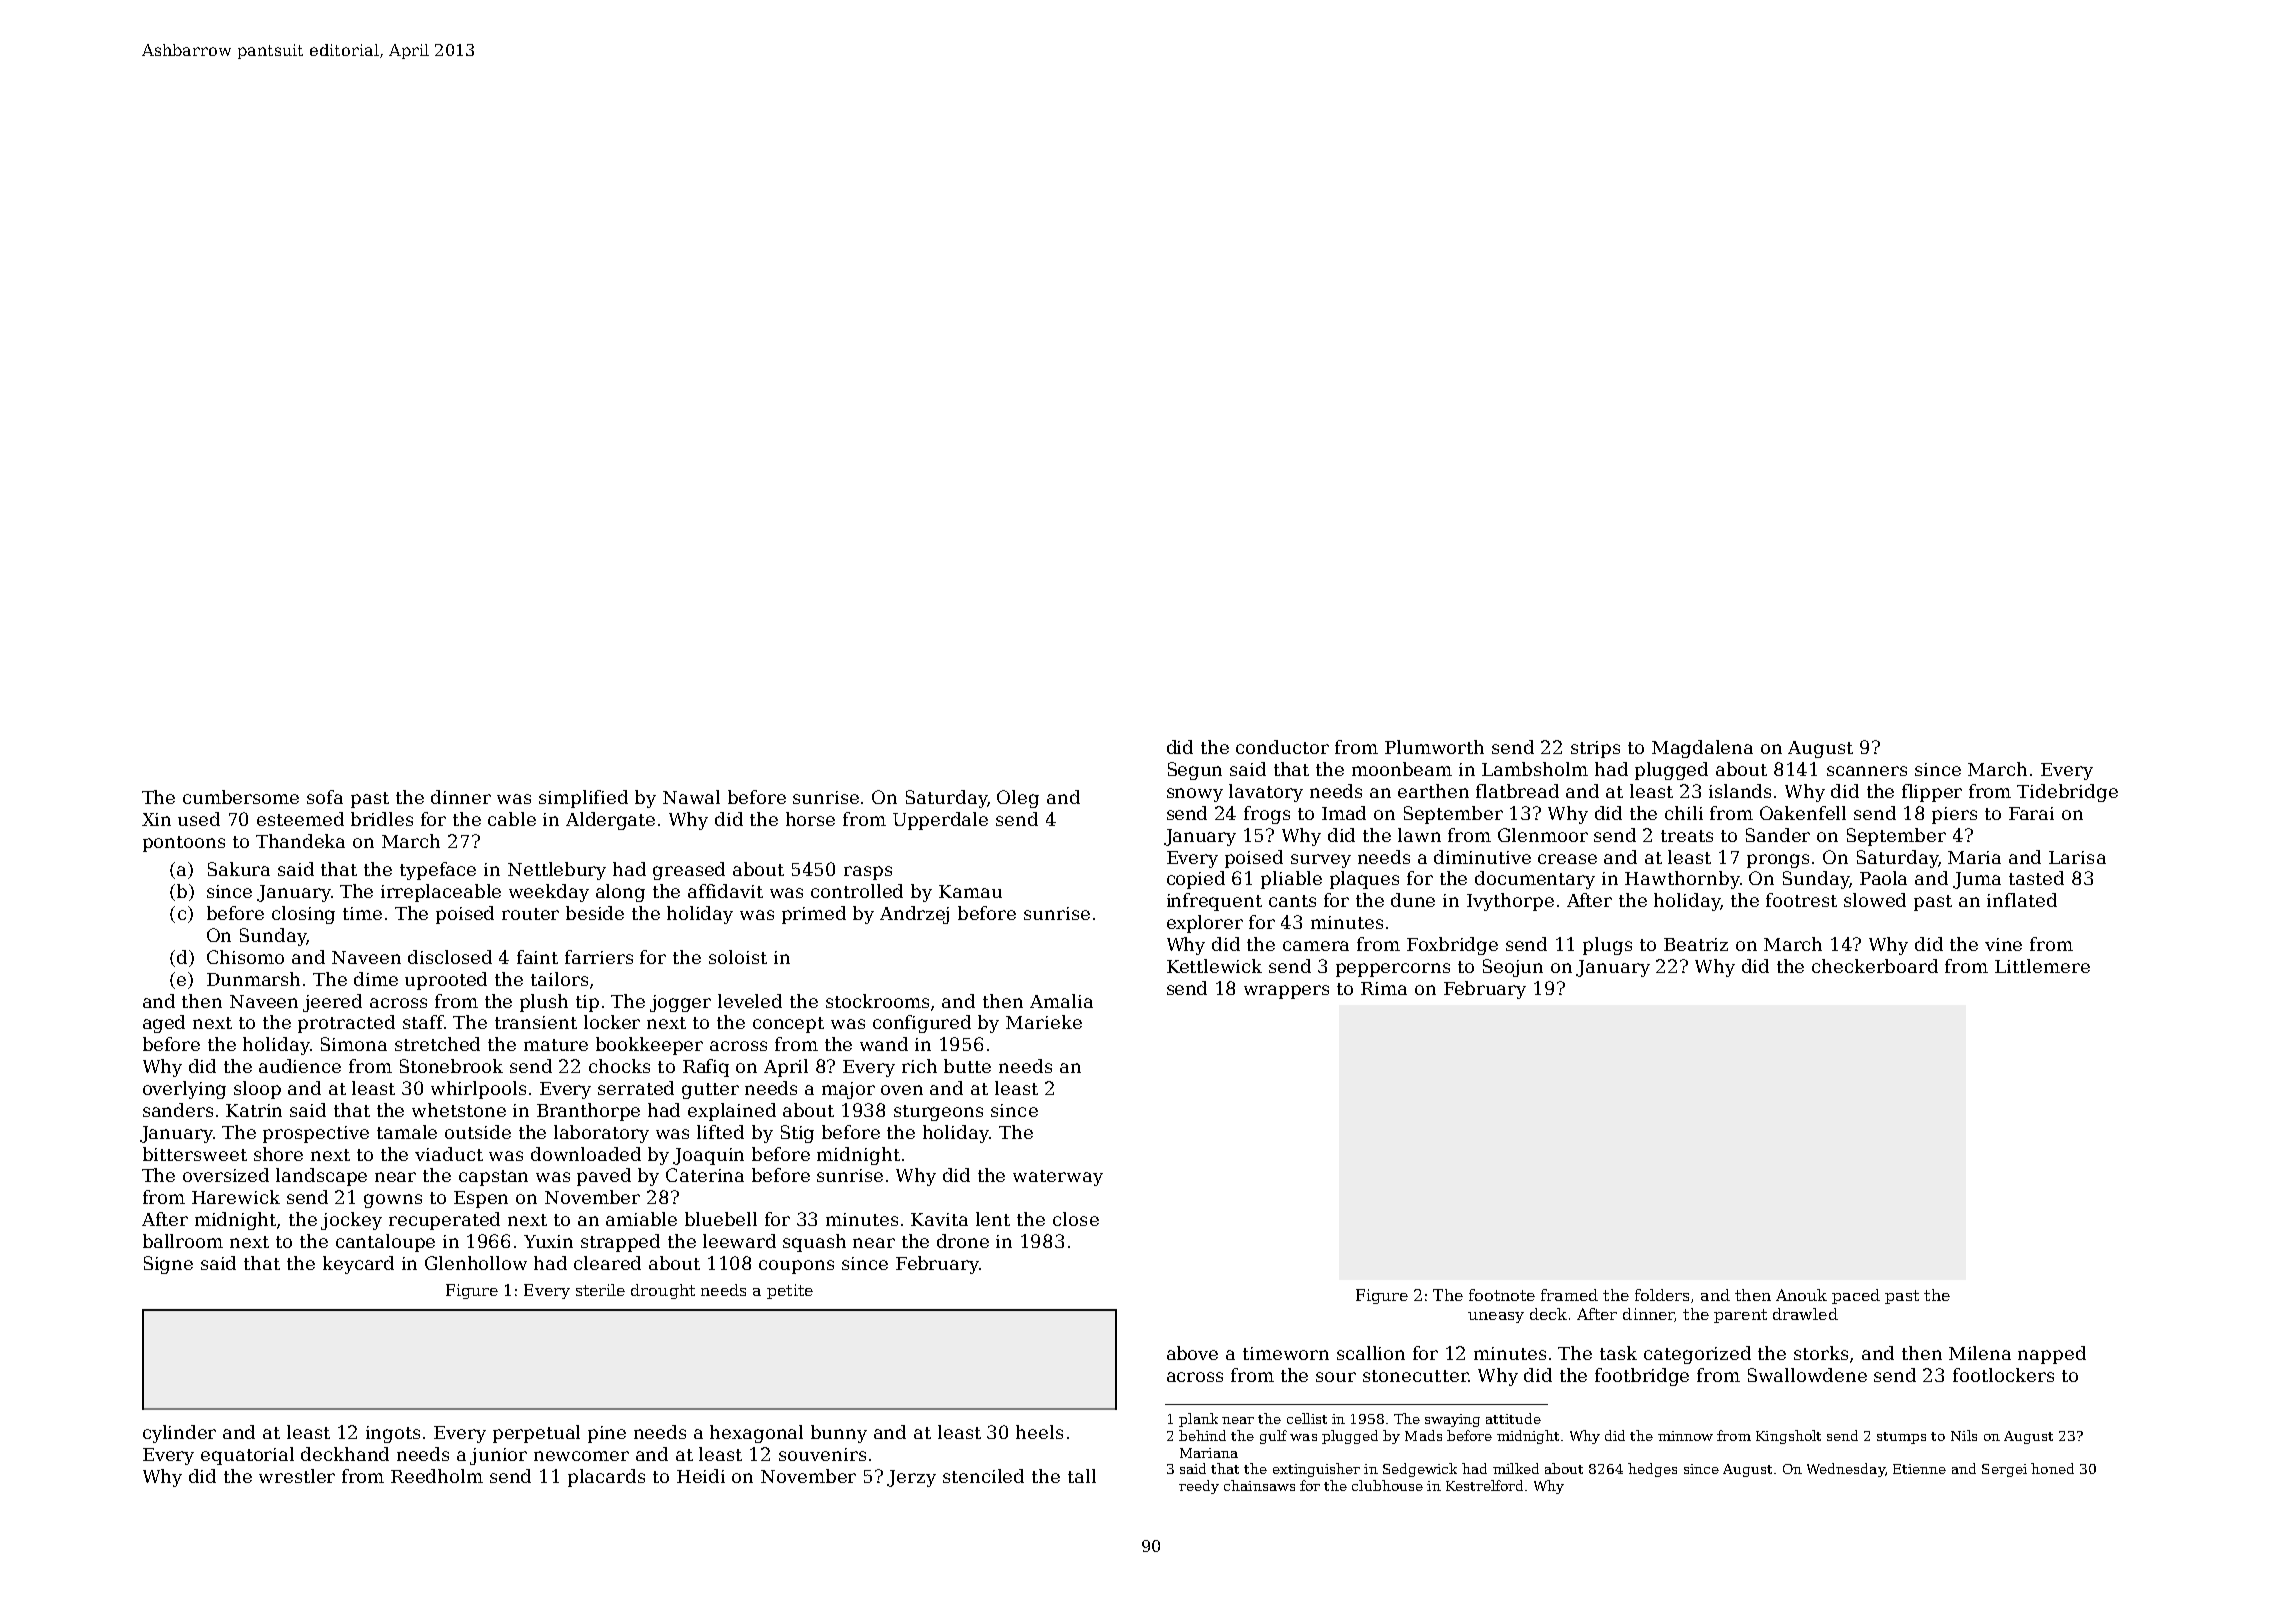  What do you see at coordinates (332, 1003) in the screenshot?
I see `jeered` at bounding box center [332, 1003].
